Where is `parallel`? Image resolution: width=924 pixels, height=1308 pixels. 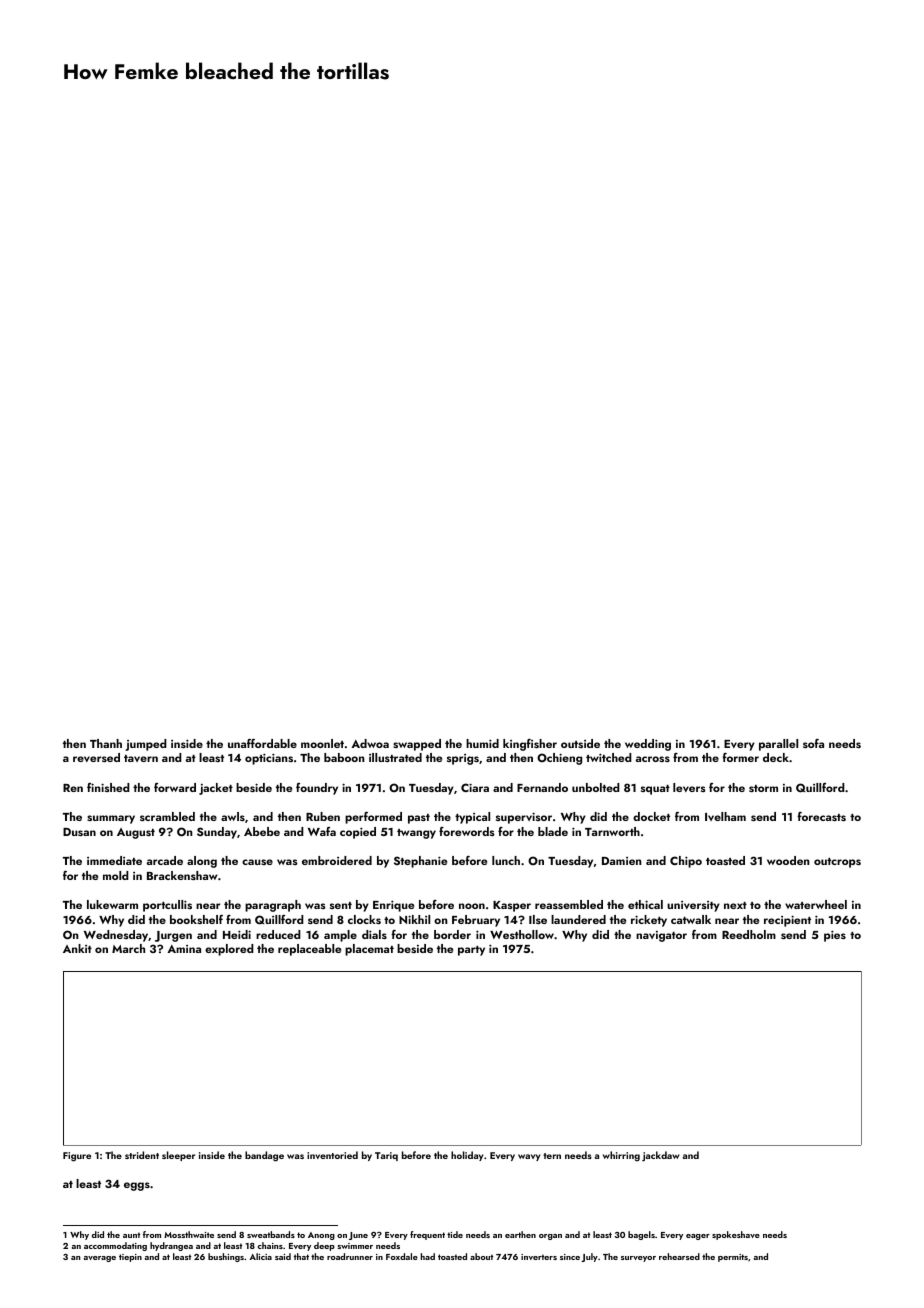 parallel is located at coordinates (778, 745).
